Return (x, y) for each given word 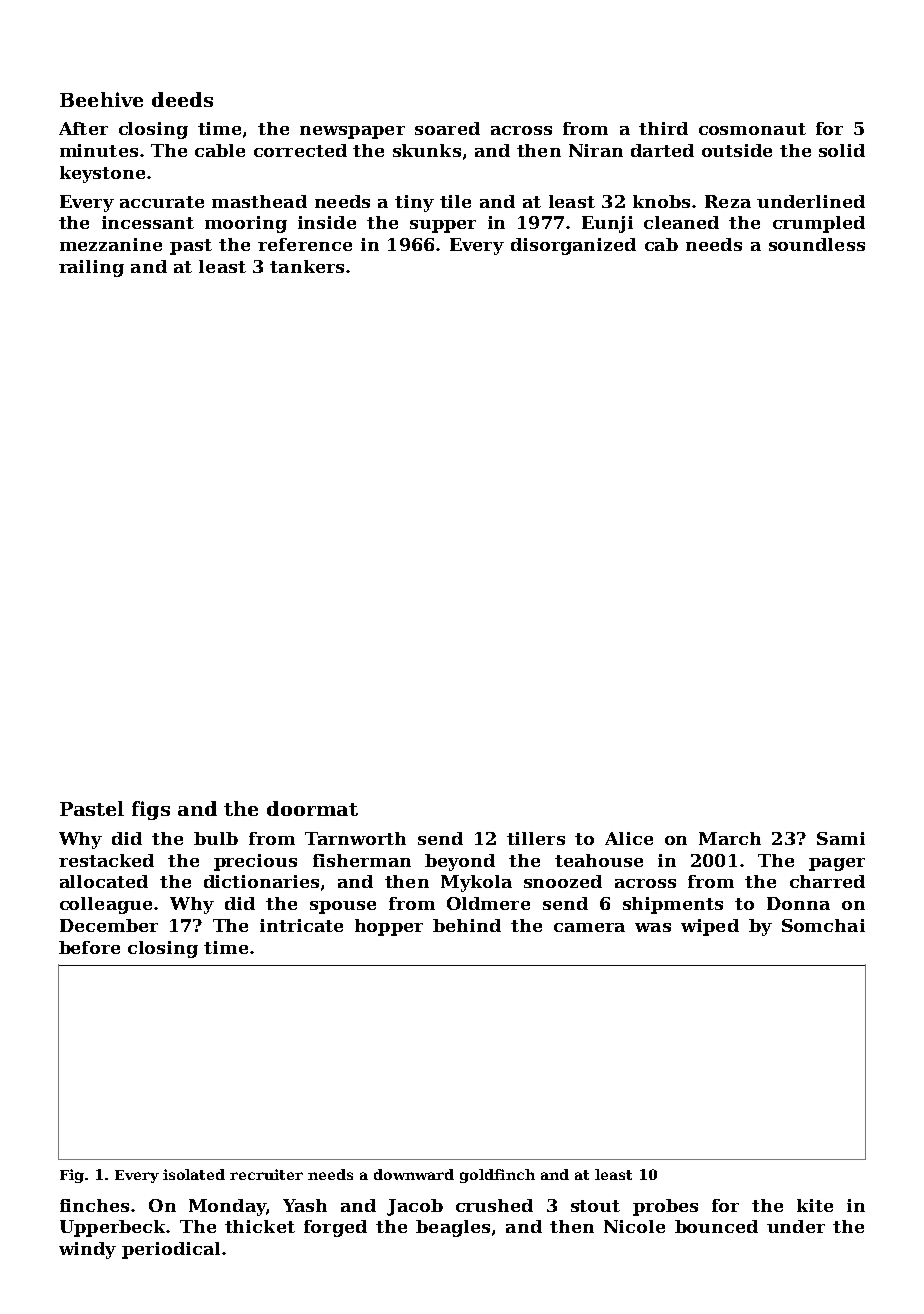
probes (665, 1207)
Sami (841, 838)
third (663, 128)
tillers (536, 838)
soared (447, 128)
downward (414, 1174)
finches (94, 1205)
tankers (307, 266)
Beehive (101, 99)
